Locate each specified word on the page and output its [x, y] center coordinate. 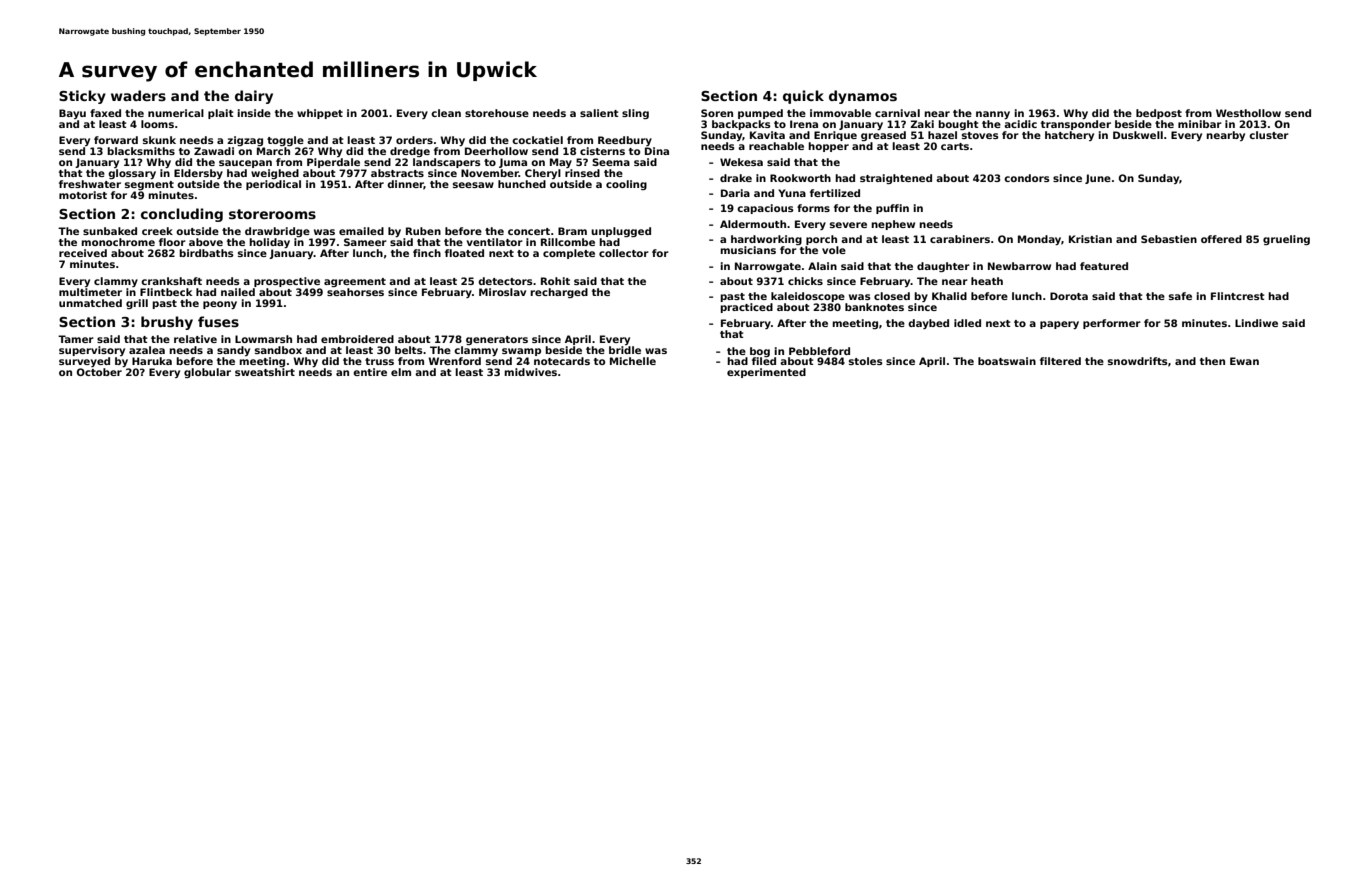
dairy [254, 97]
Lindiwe [1256, 323]
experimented [766, 373]
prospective [287, 282]
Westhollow [1248, 113]
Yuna [792, 193]
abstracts [397, 173]
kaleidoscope [808, 297]
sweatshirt [265, 372]
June [1098, 179]
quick [803, 97]
